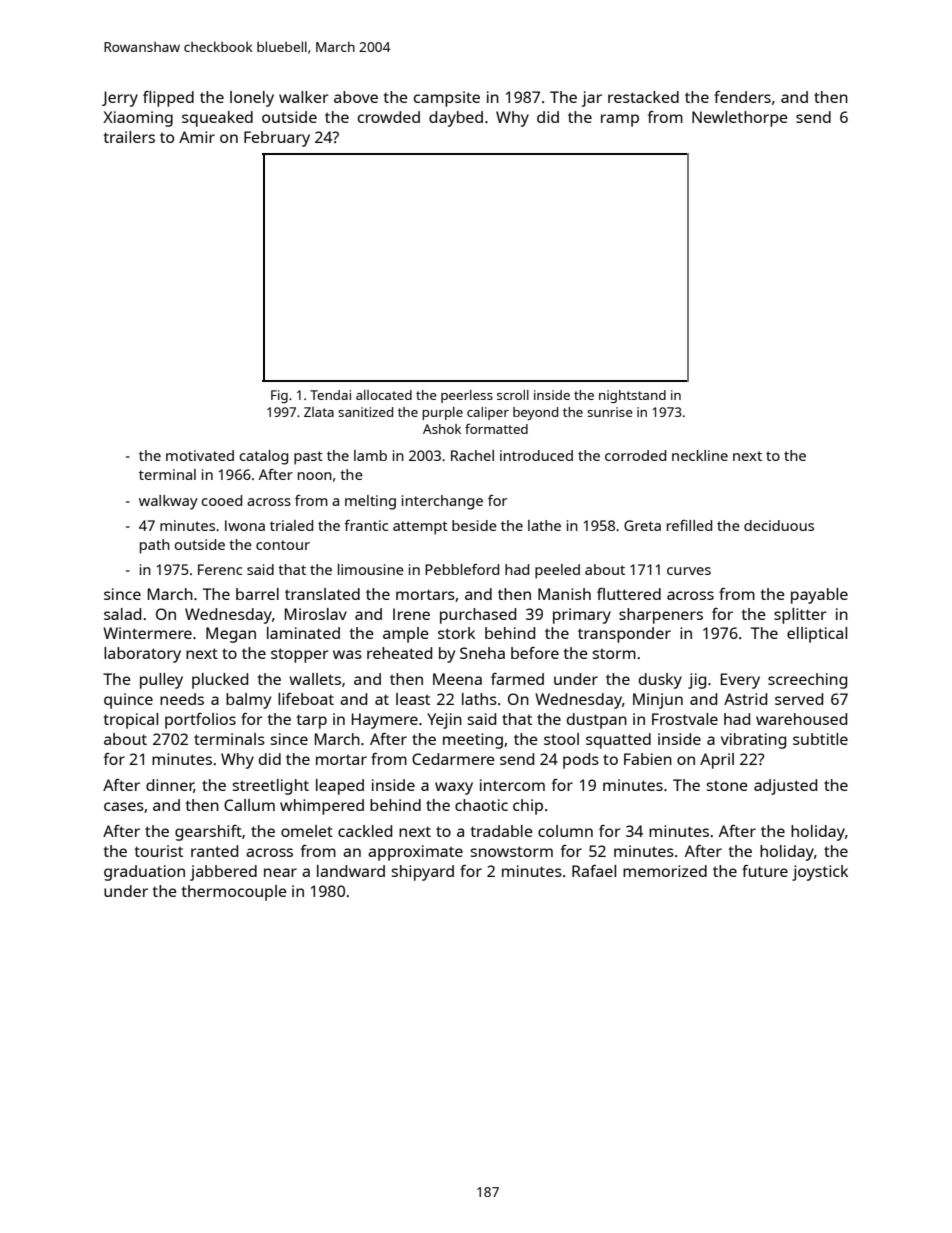 The width and height of the image is (952, 1233). What do you see at coordinates (467, 396) in the image?
I see `peerless` at bounding box center [467, 396].
